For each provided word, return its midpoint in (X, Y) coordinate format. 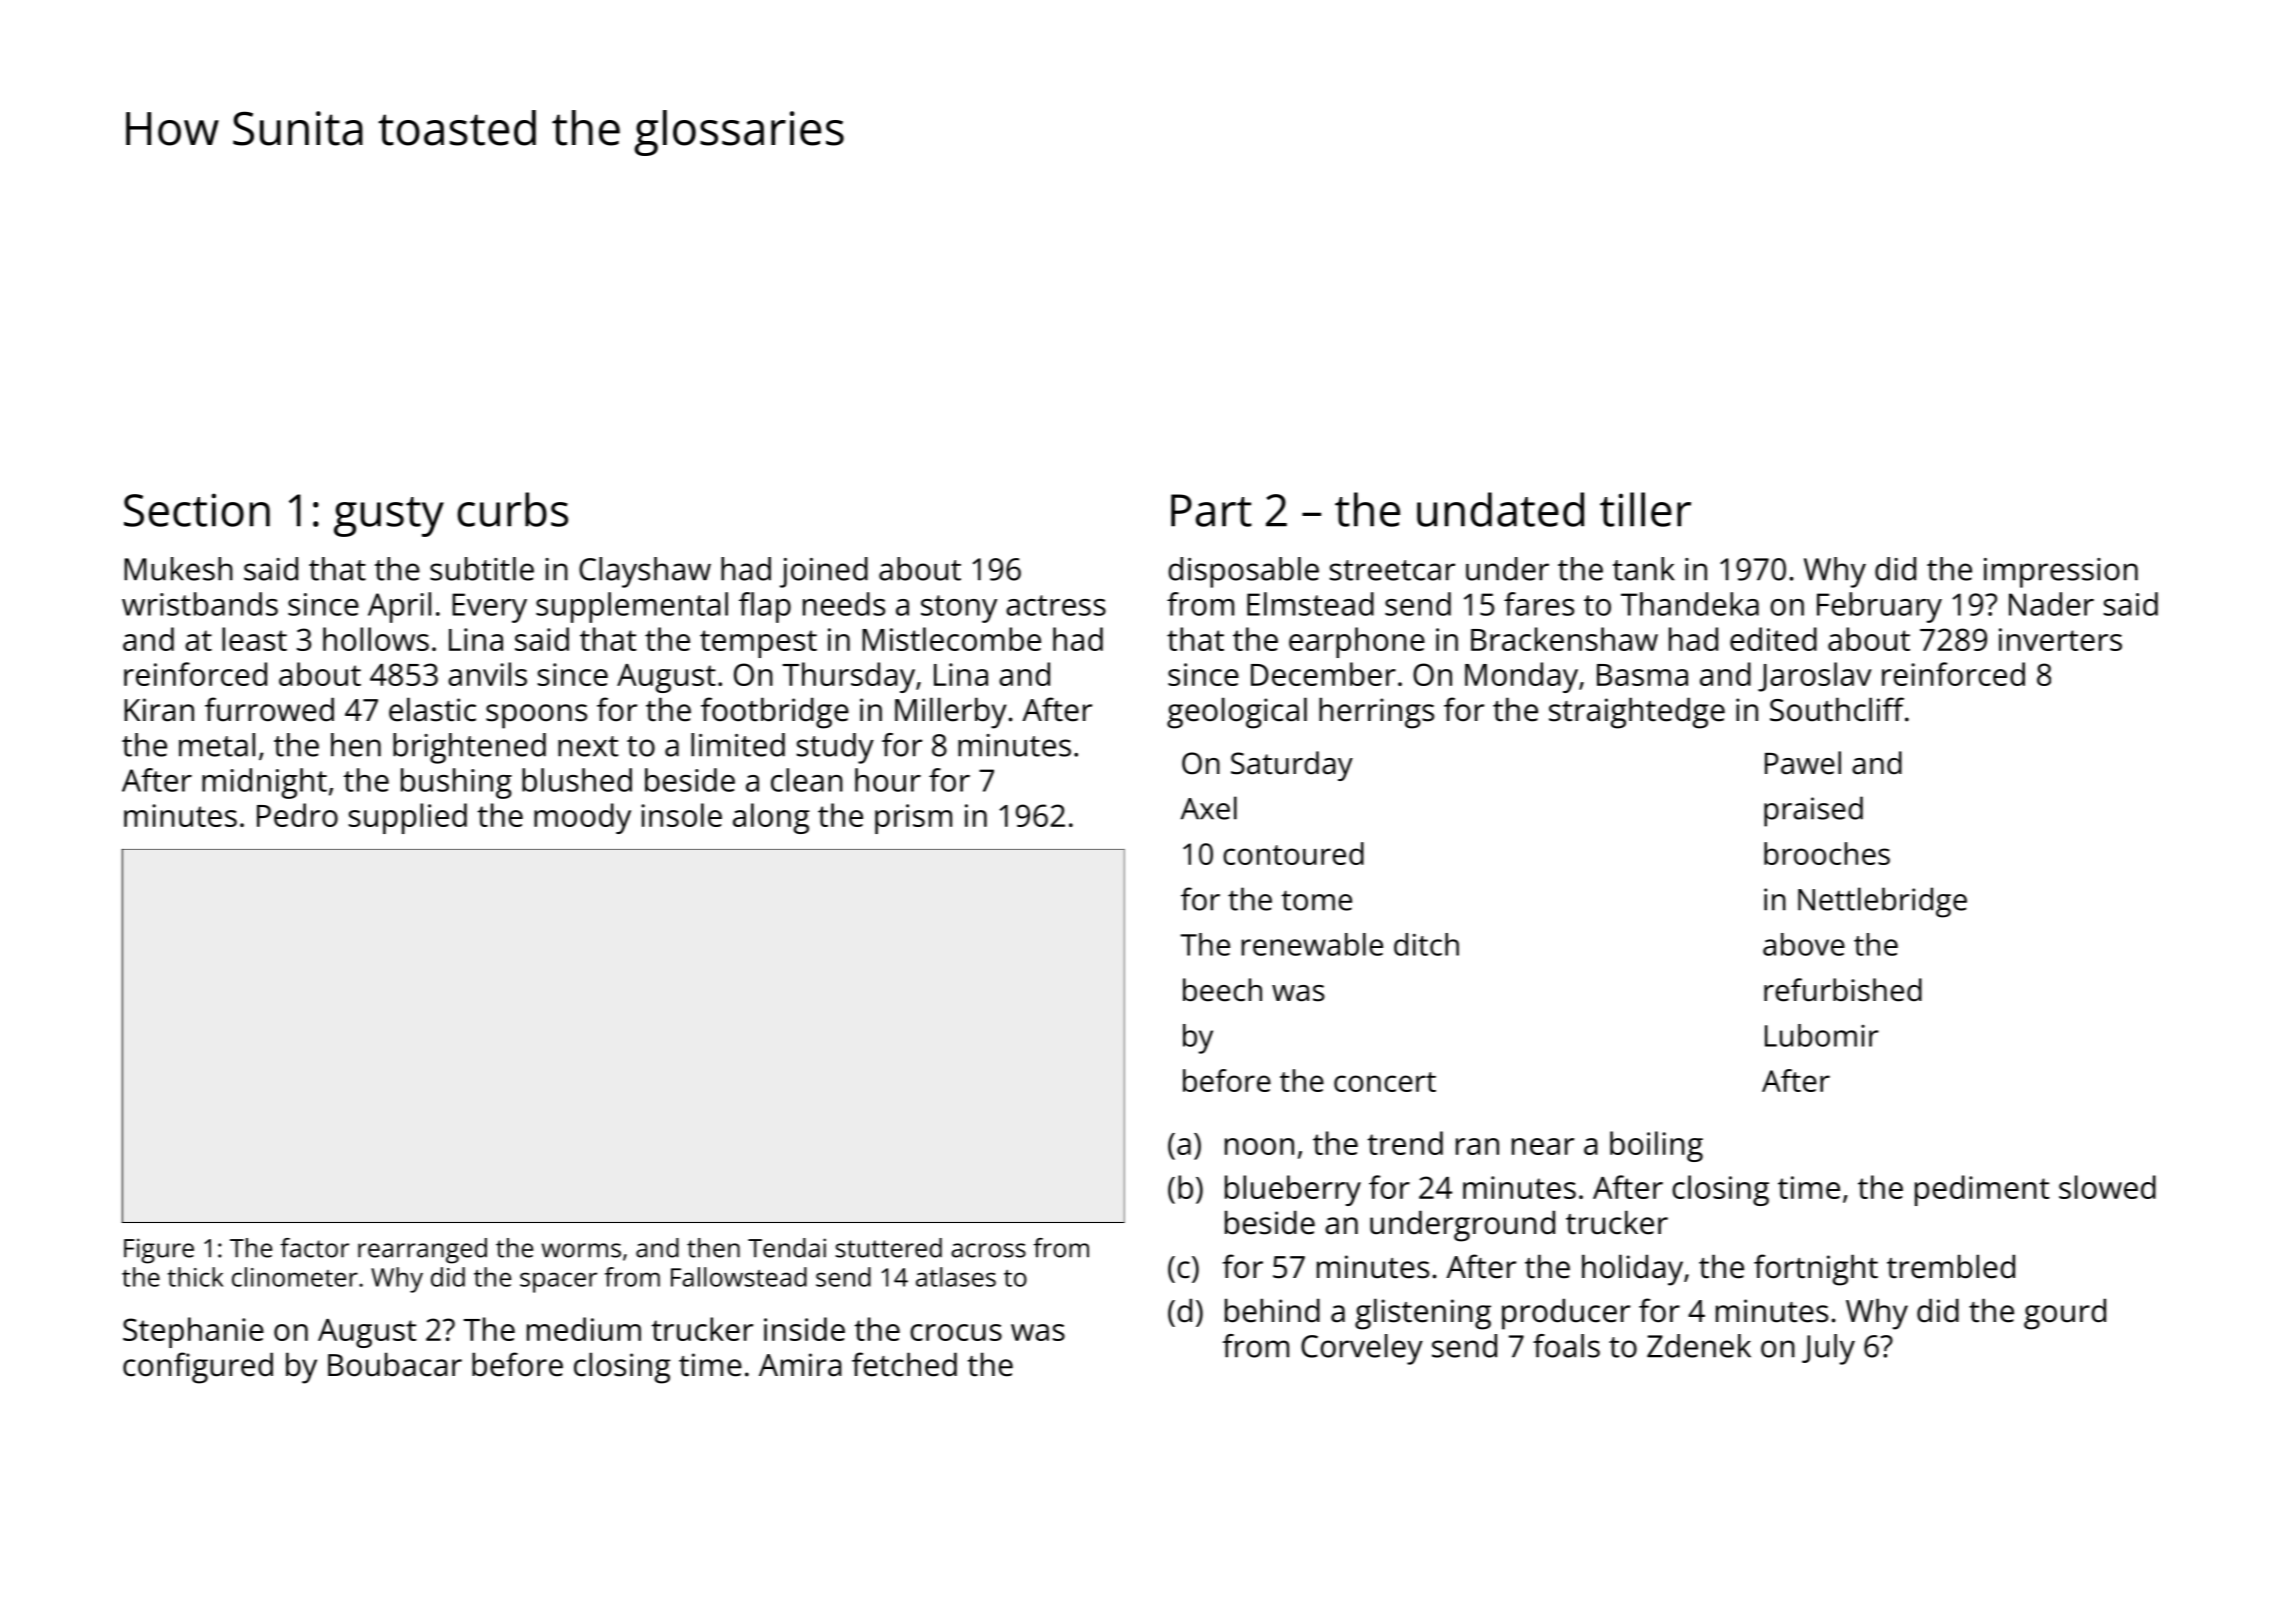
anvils (487, 674)
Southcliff (1837, 709)
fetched (904, 1364)
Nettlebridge (1882, 902)
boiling (1656, 1146)
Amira (800, 1365)
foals (1566, 1346)
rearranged (422, 1251)
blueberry (1293, 1190)
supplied (408, 818)
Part (1211, 510)
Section (197, 510)
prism (913, 819)
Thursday (849, 677)
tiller (1645, 509)
